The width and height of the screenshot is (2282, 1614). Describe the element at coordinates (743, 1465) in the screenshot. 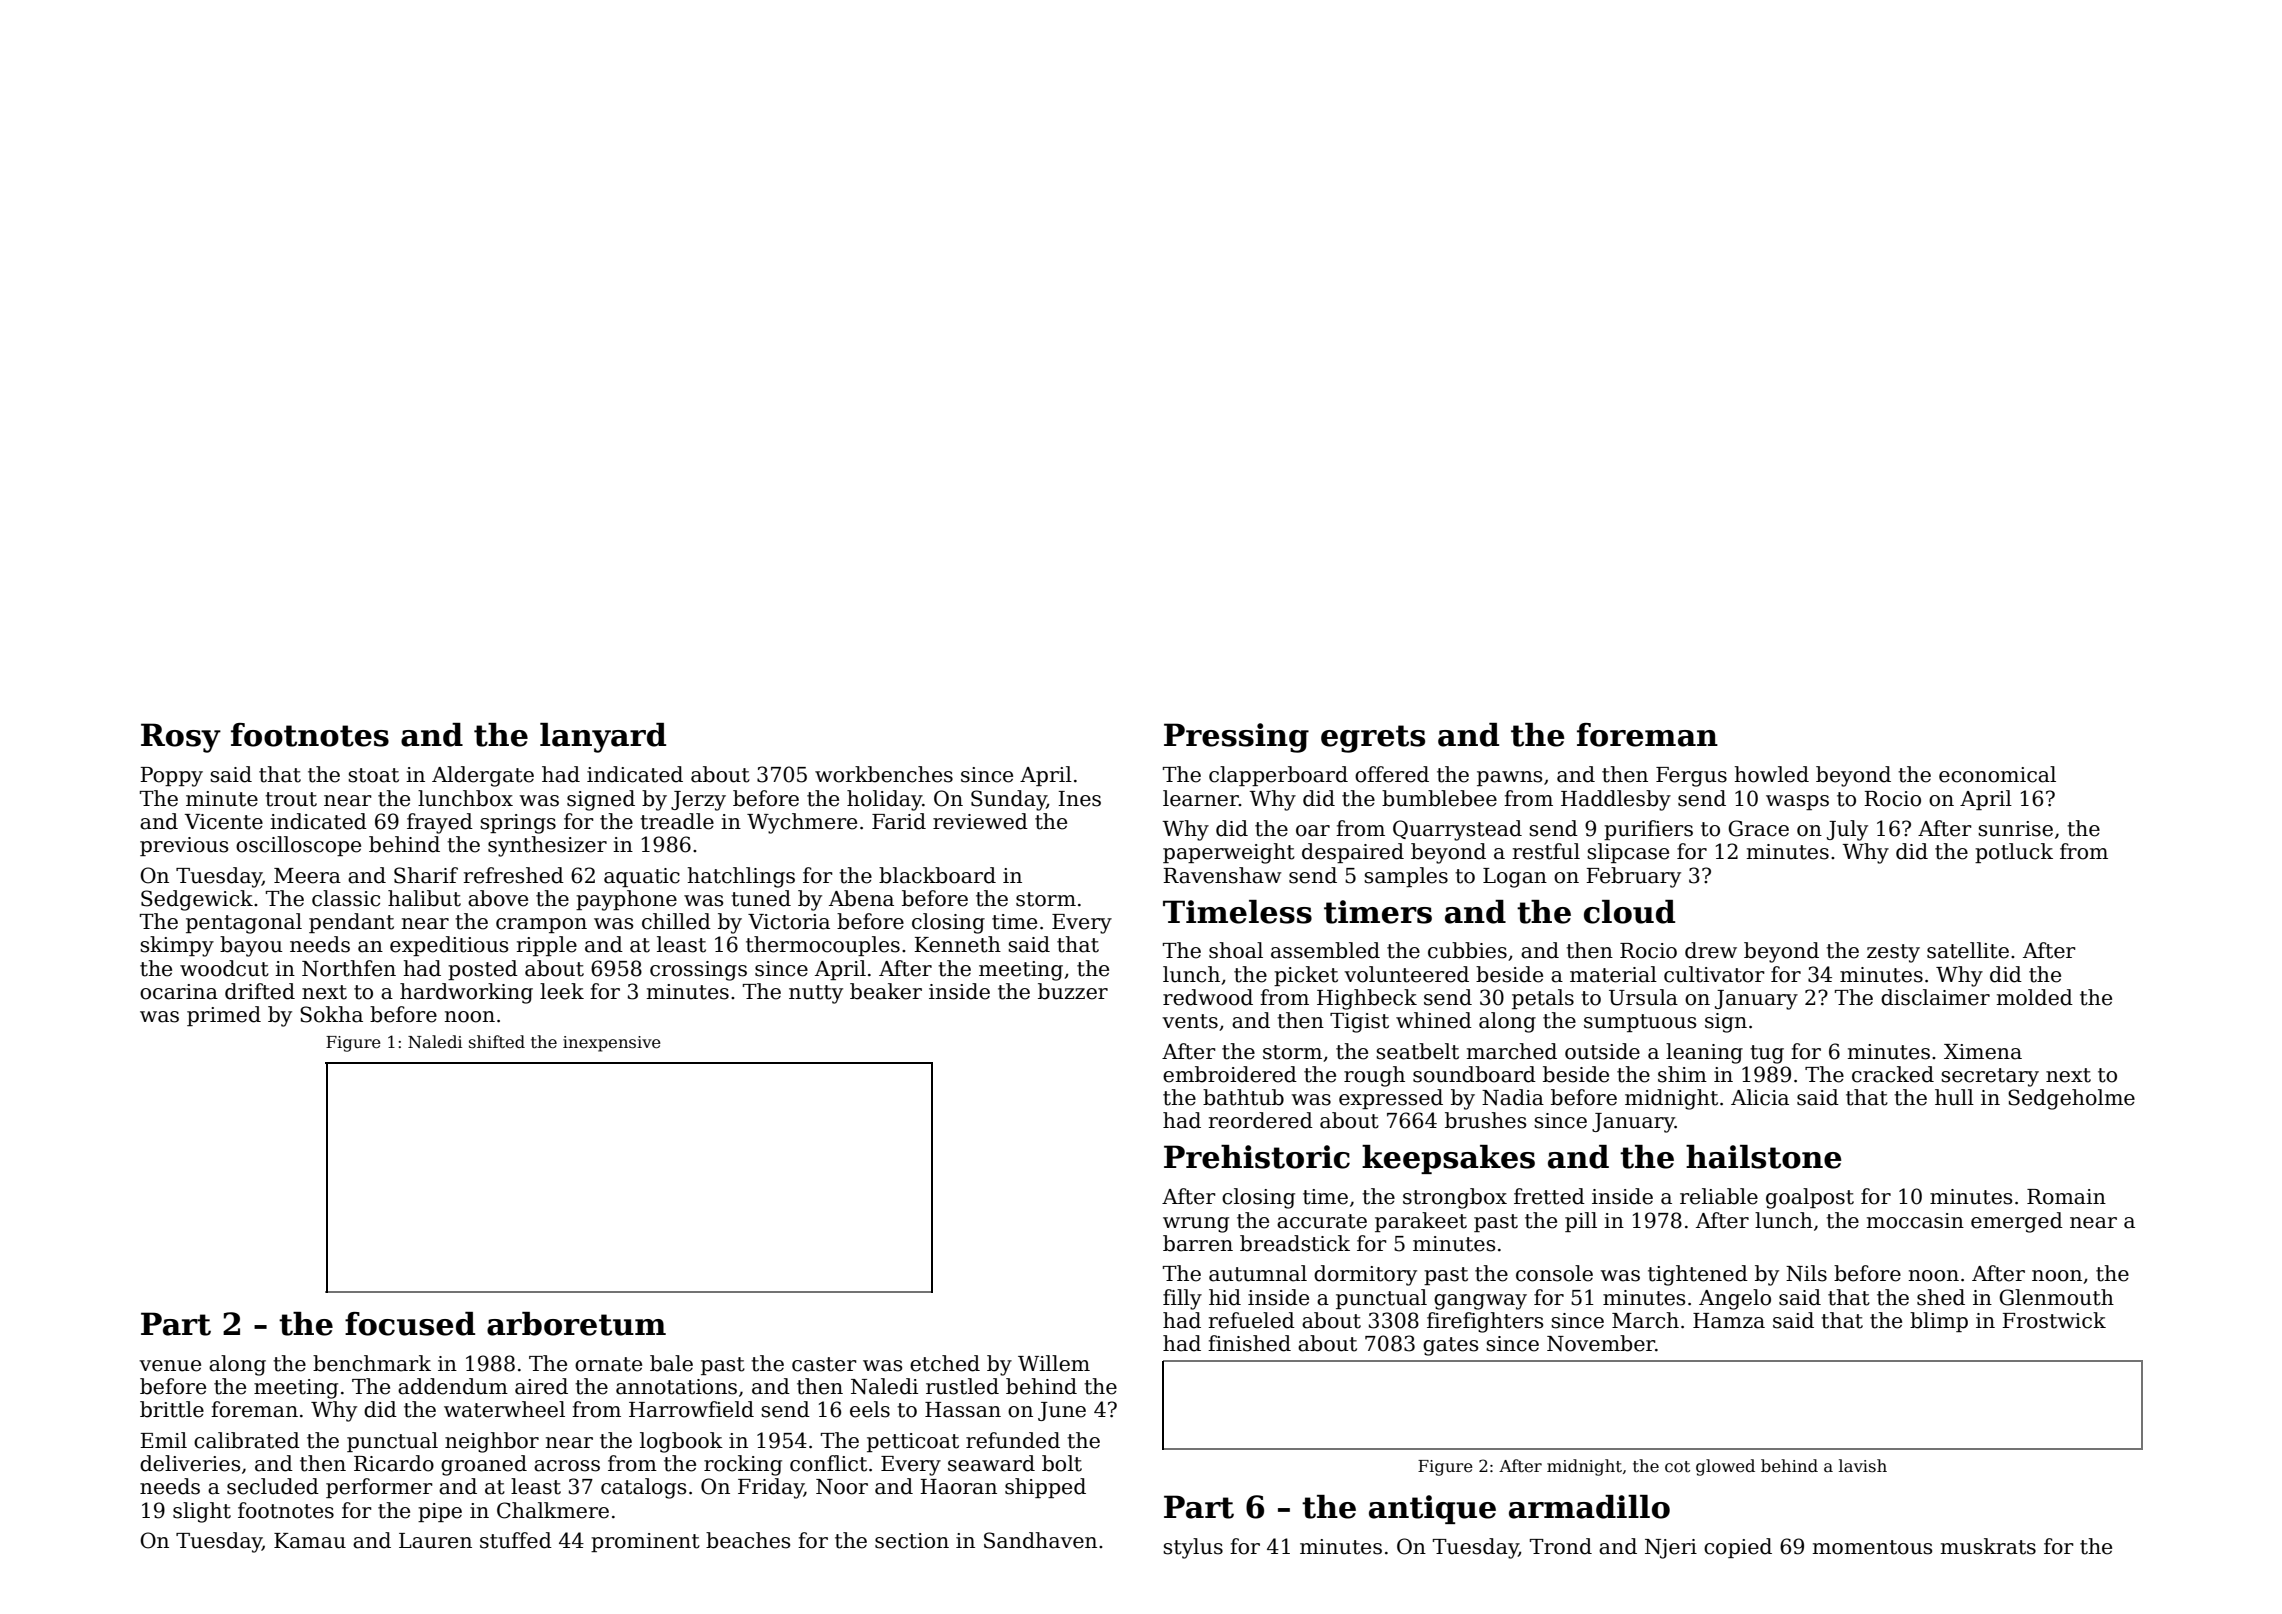

I see `rocking` at that location.
